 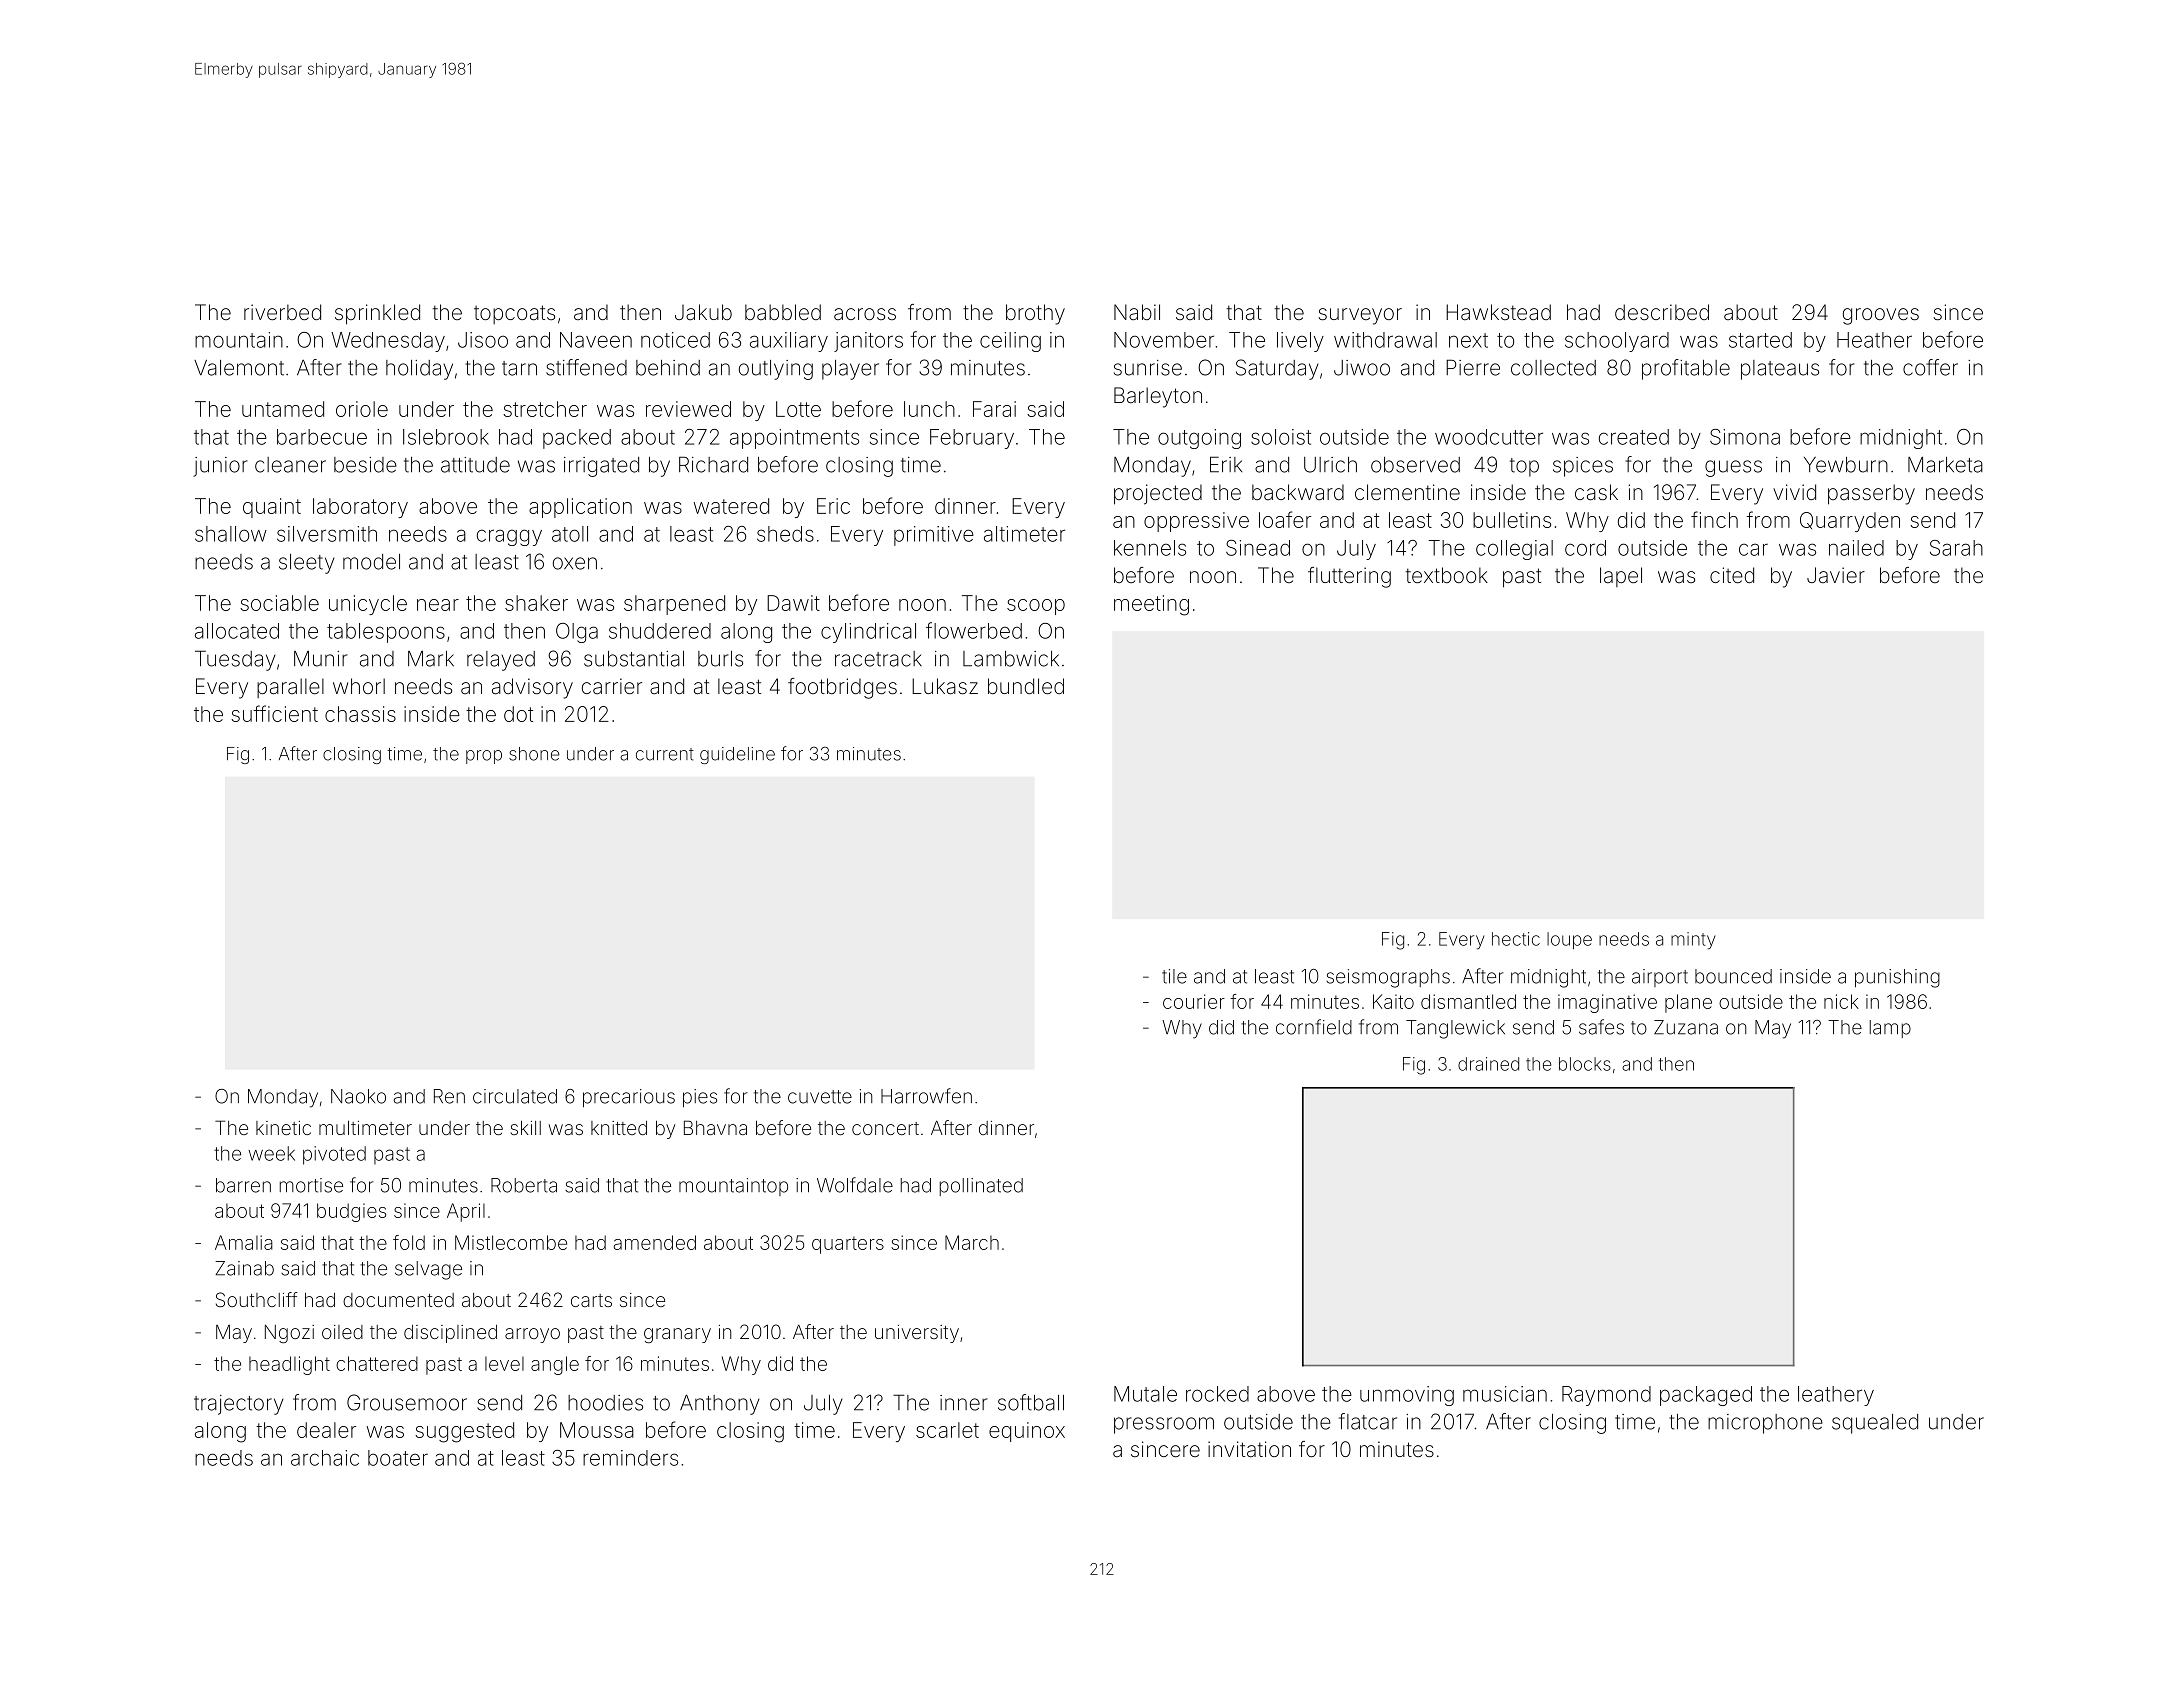 I want to click on surveyor, so click(x=1360, y=316).
